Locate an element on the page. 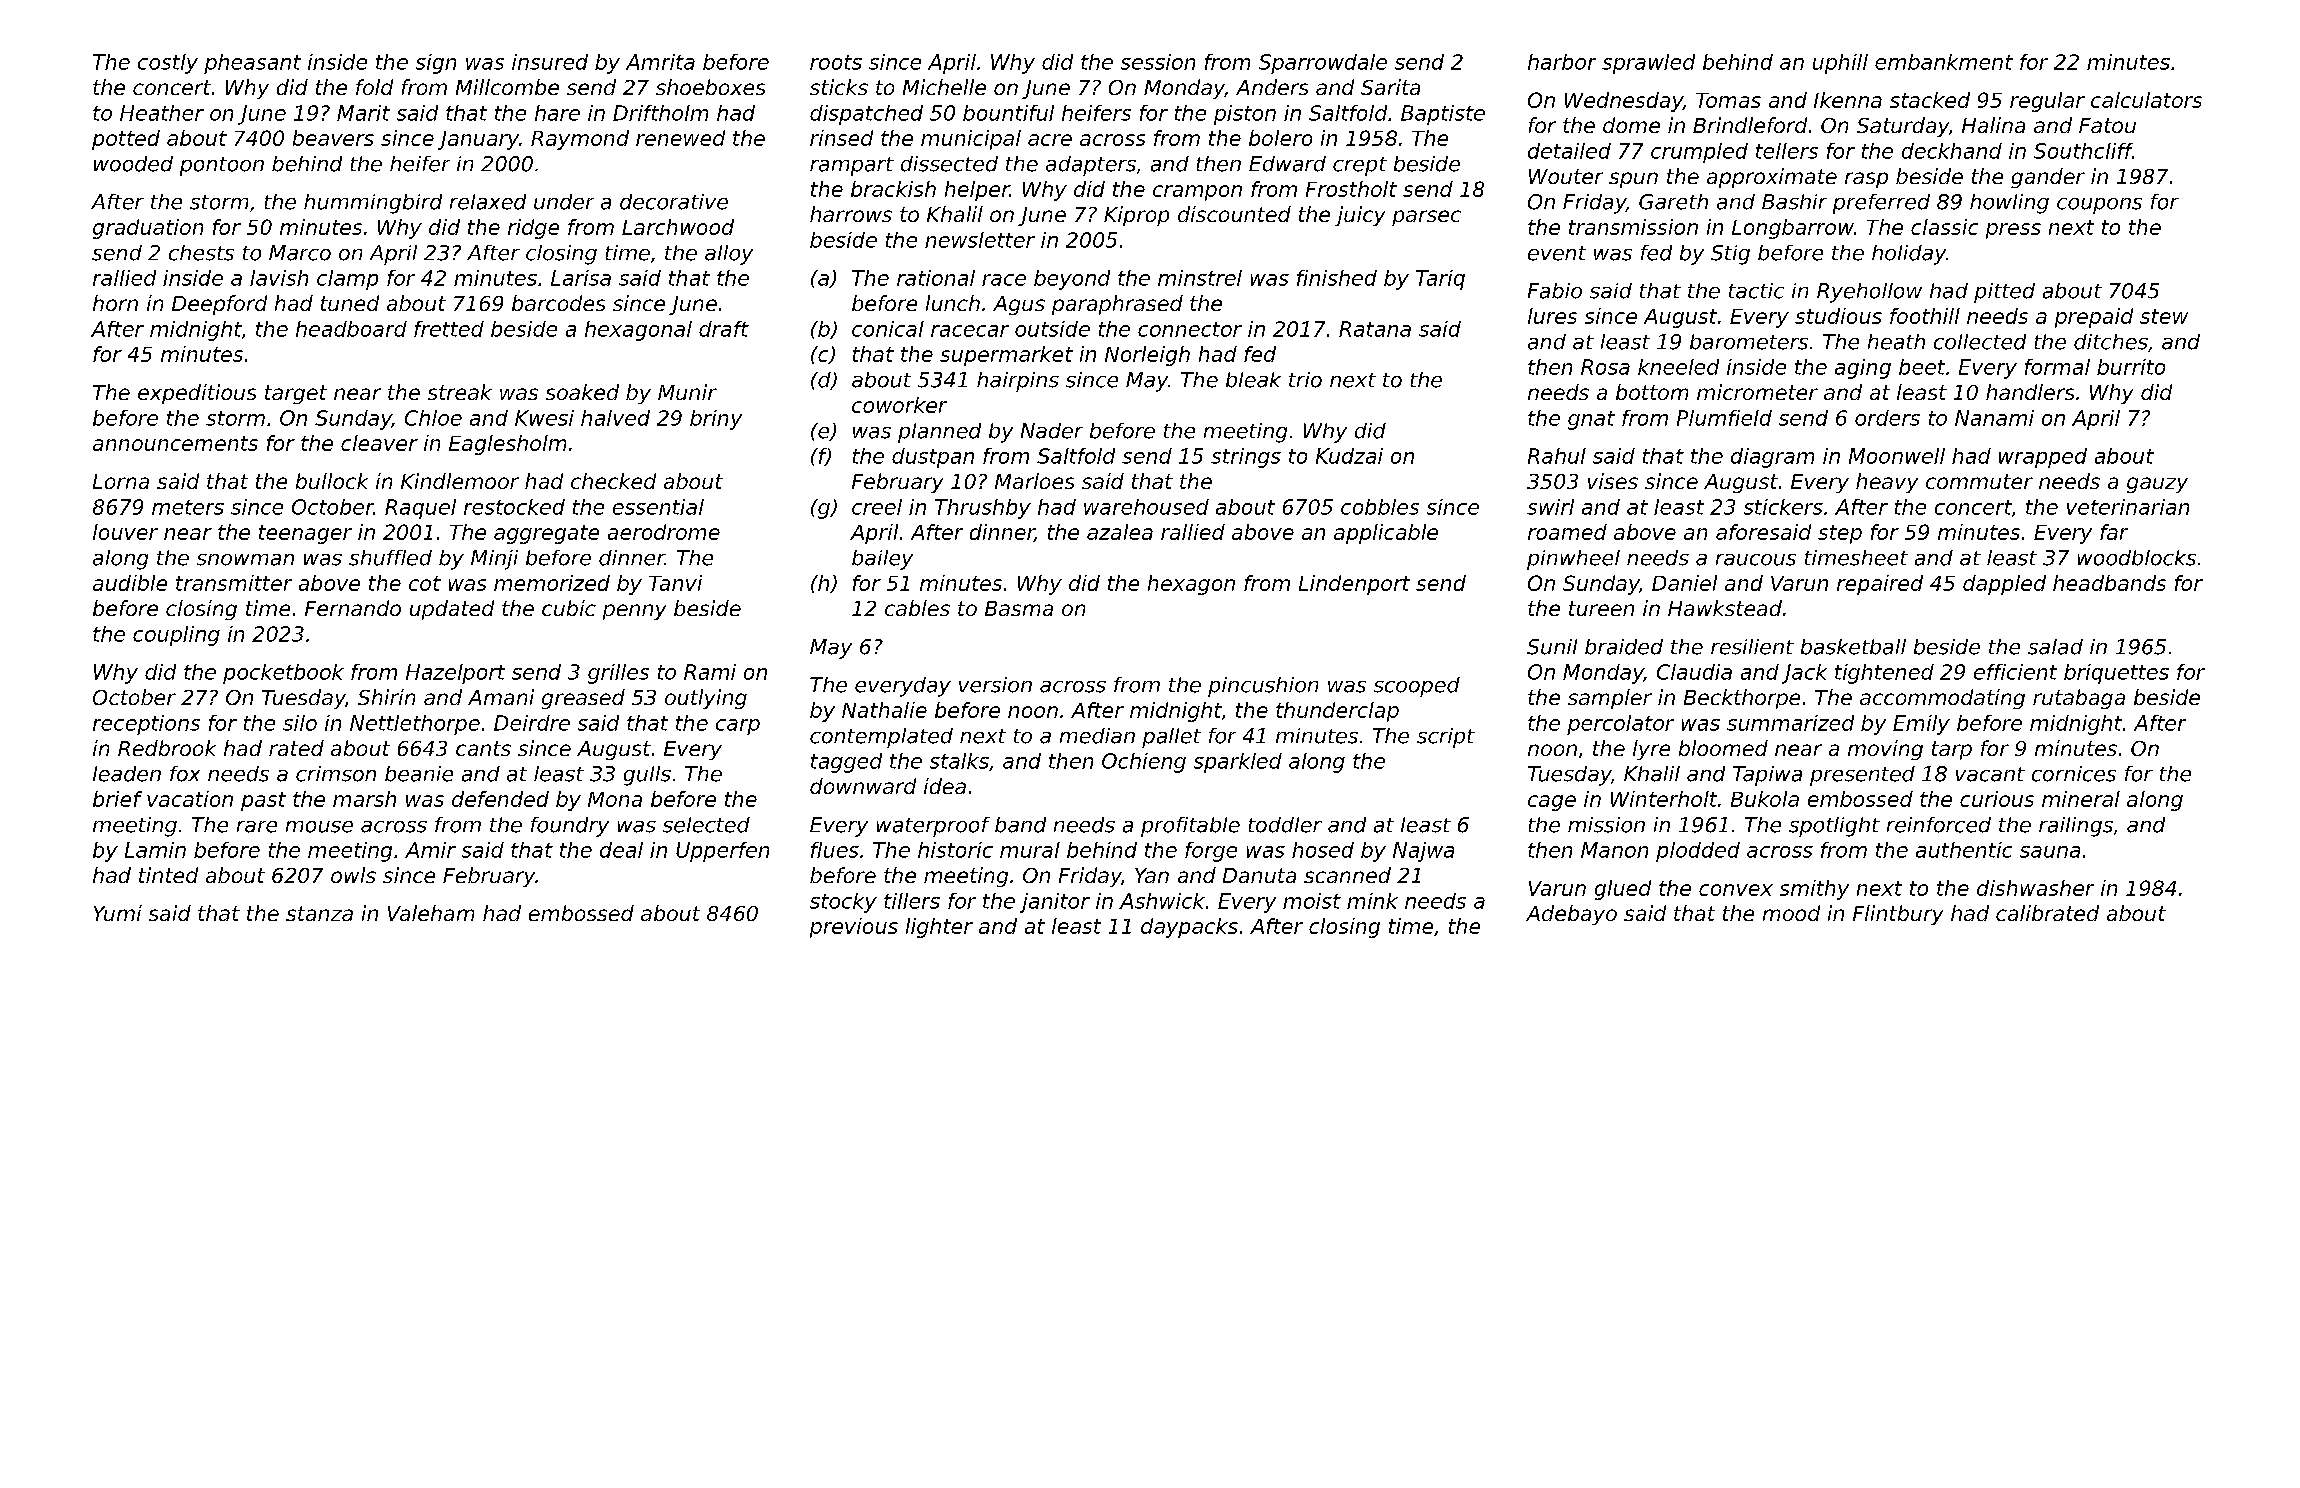  parsec is located at coordinates (1426, 218).
